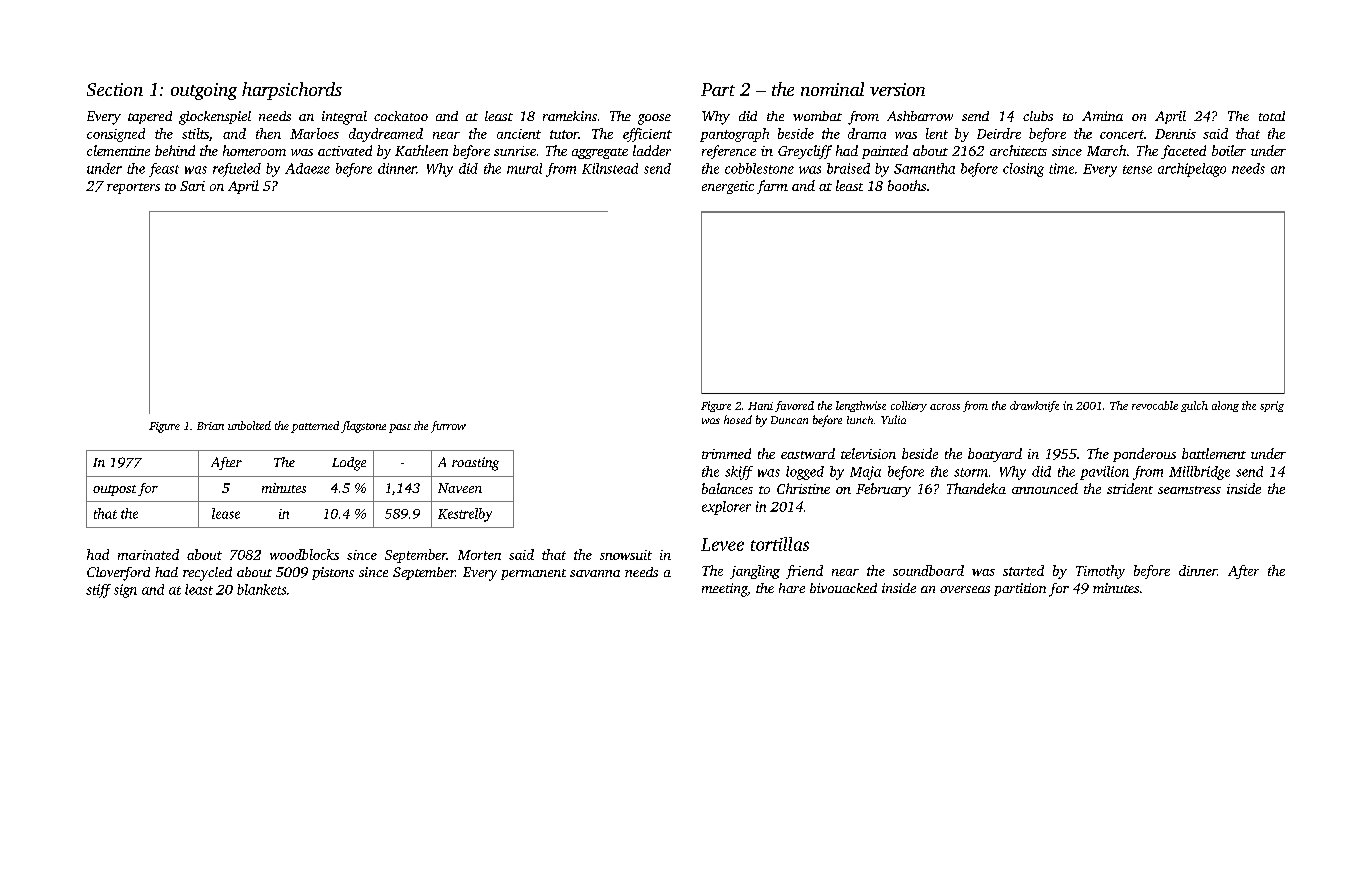  I want to click on Thandeka, so click(976, 488).
